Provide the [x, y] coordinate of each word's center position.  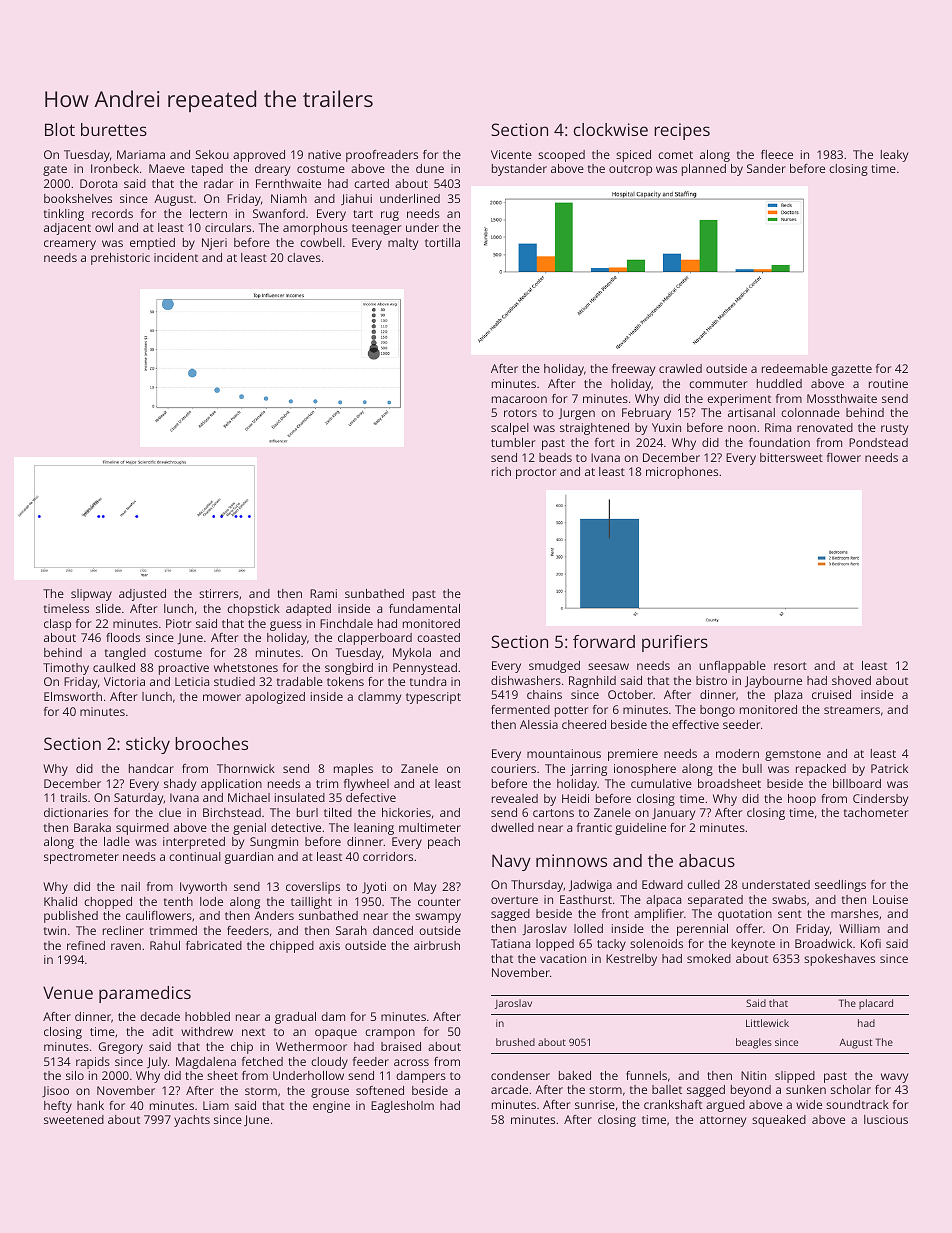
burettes [114, 129]
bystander [519, 170]
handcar [151, 768]
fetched [262, 1061]
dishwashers [526, 680]
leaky [894, 156]
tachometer [876, 812]
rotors [520, 413]
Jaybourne [773, 682]
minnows [571, 860]
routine [888, 383]
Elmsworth [73, 696]
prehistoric [120, 259]
